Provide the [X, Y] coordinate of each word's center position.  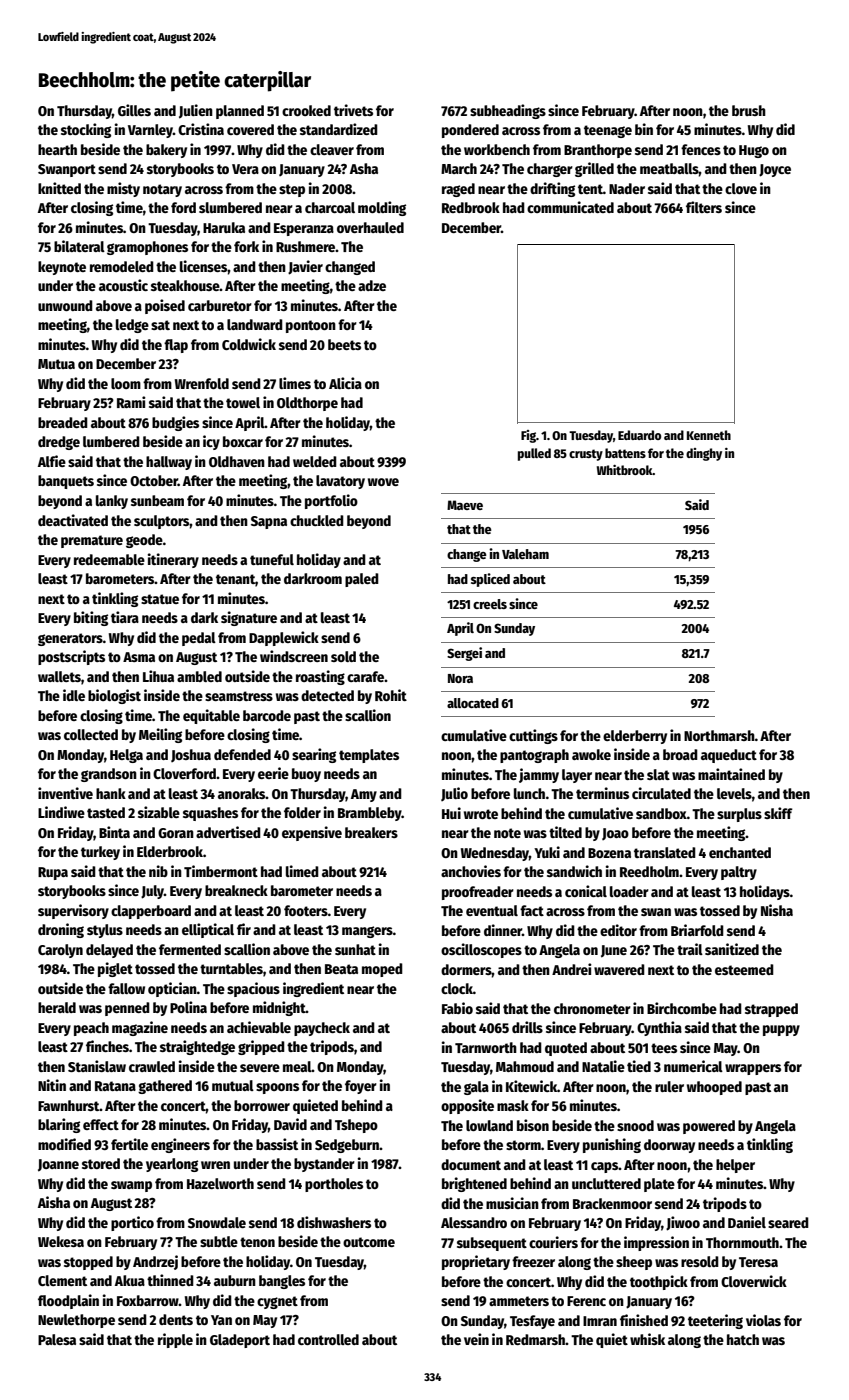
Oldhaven [237, 461]
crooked [306, 110]
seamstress [239, 696]
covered [250, 129]
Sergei [464, 654]
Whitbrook [625, 470]
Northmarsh [719, 735]
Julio [454, 794]
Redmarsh [535, 1339]
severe [260, 1068]
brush [749, 110]
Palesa [57, 1339]
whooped [714, 1088]
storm [523, 1145]
